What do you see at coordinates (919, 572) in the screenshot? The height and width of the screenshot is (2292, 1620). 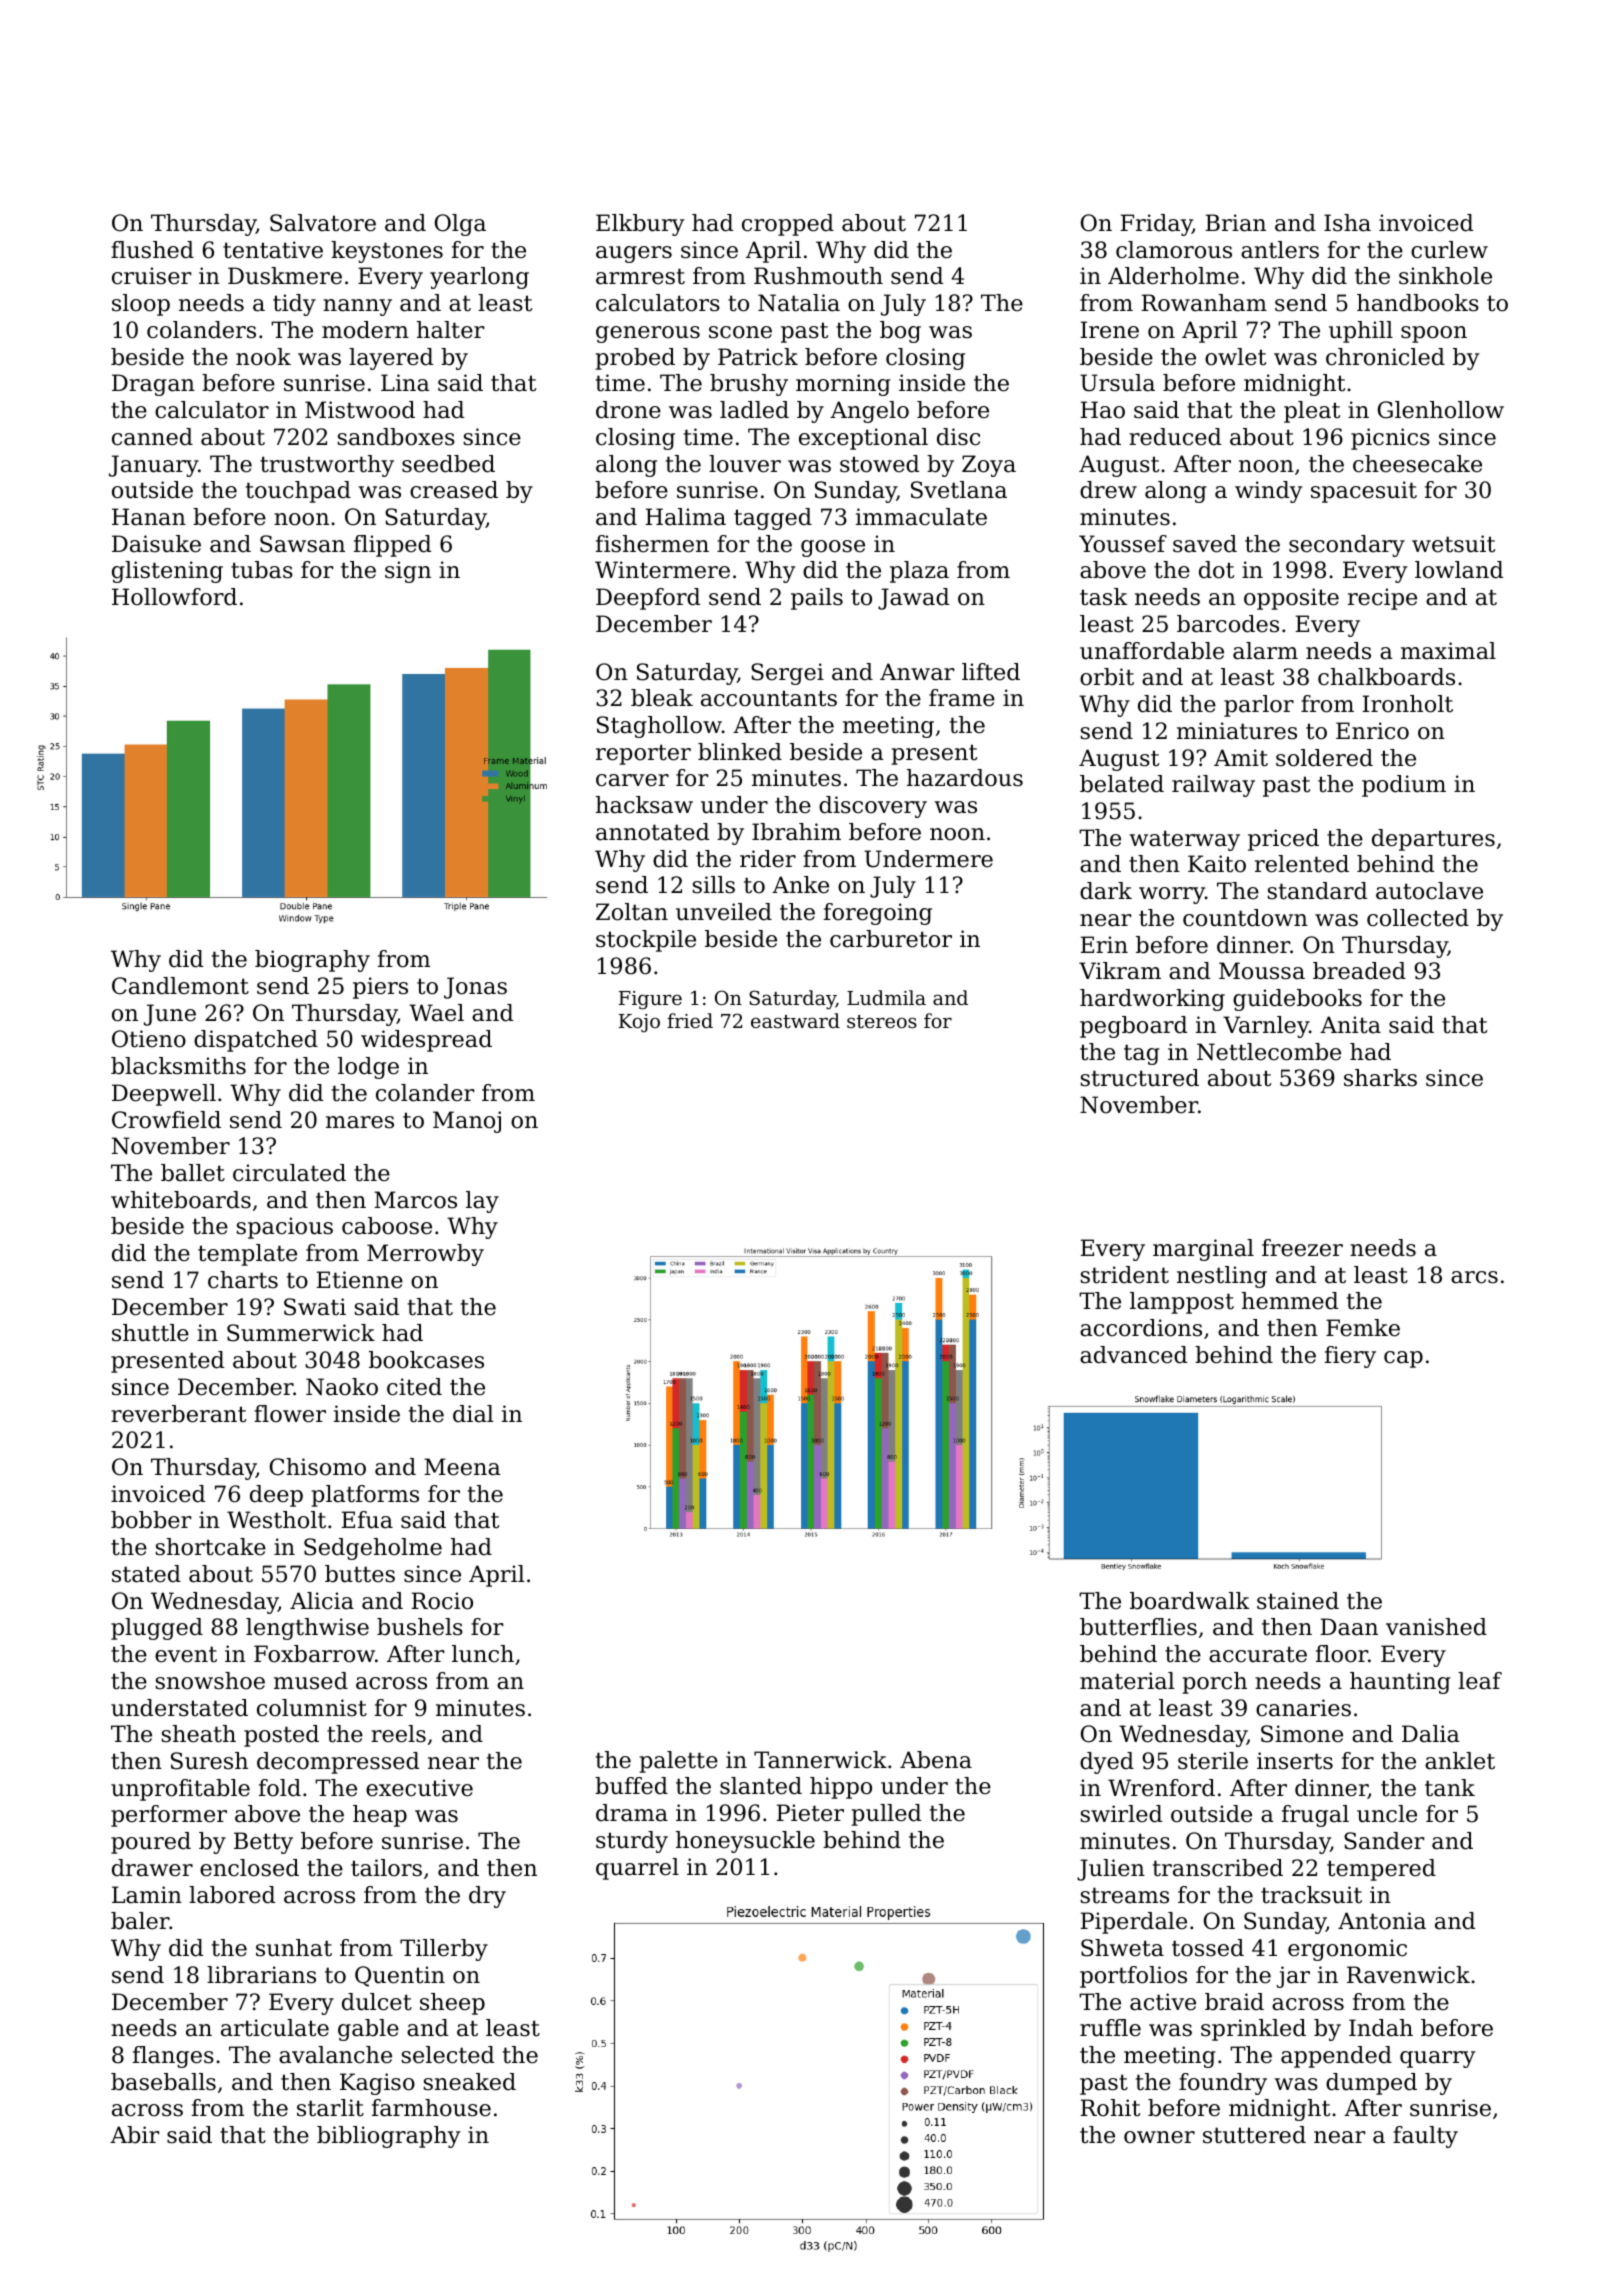 I see `plaza` at bounding box center [919, 572].
